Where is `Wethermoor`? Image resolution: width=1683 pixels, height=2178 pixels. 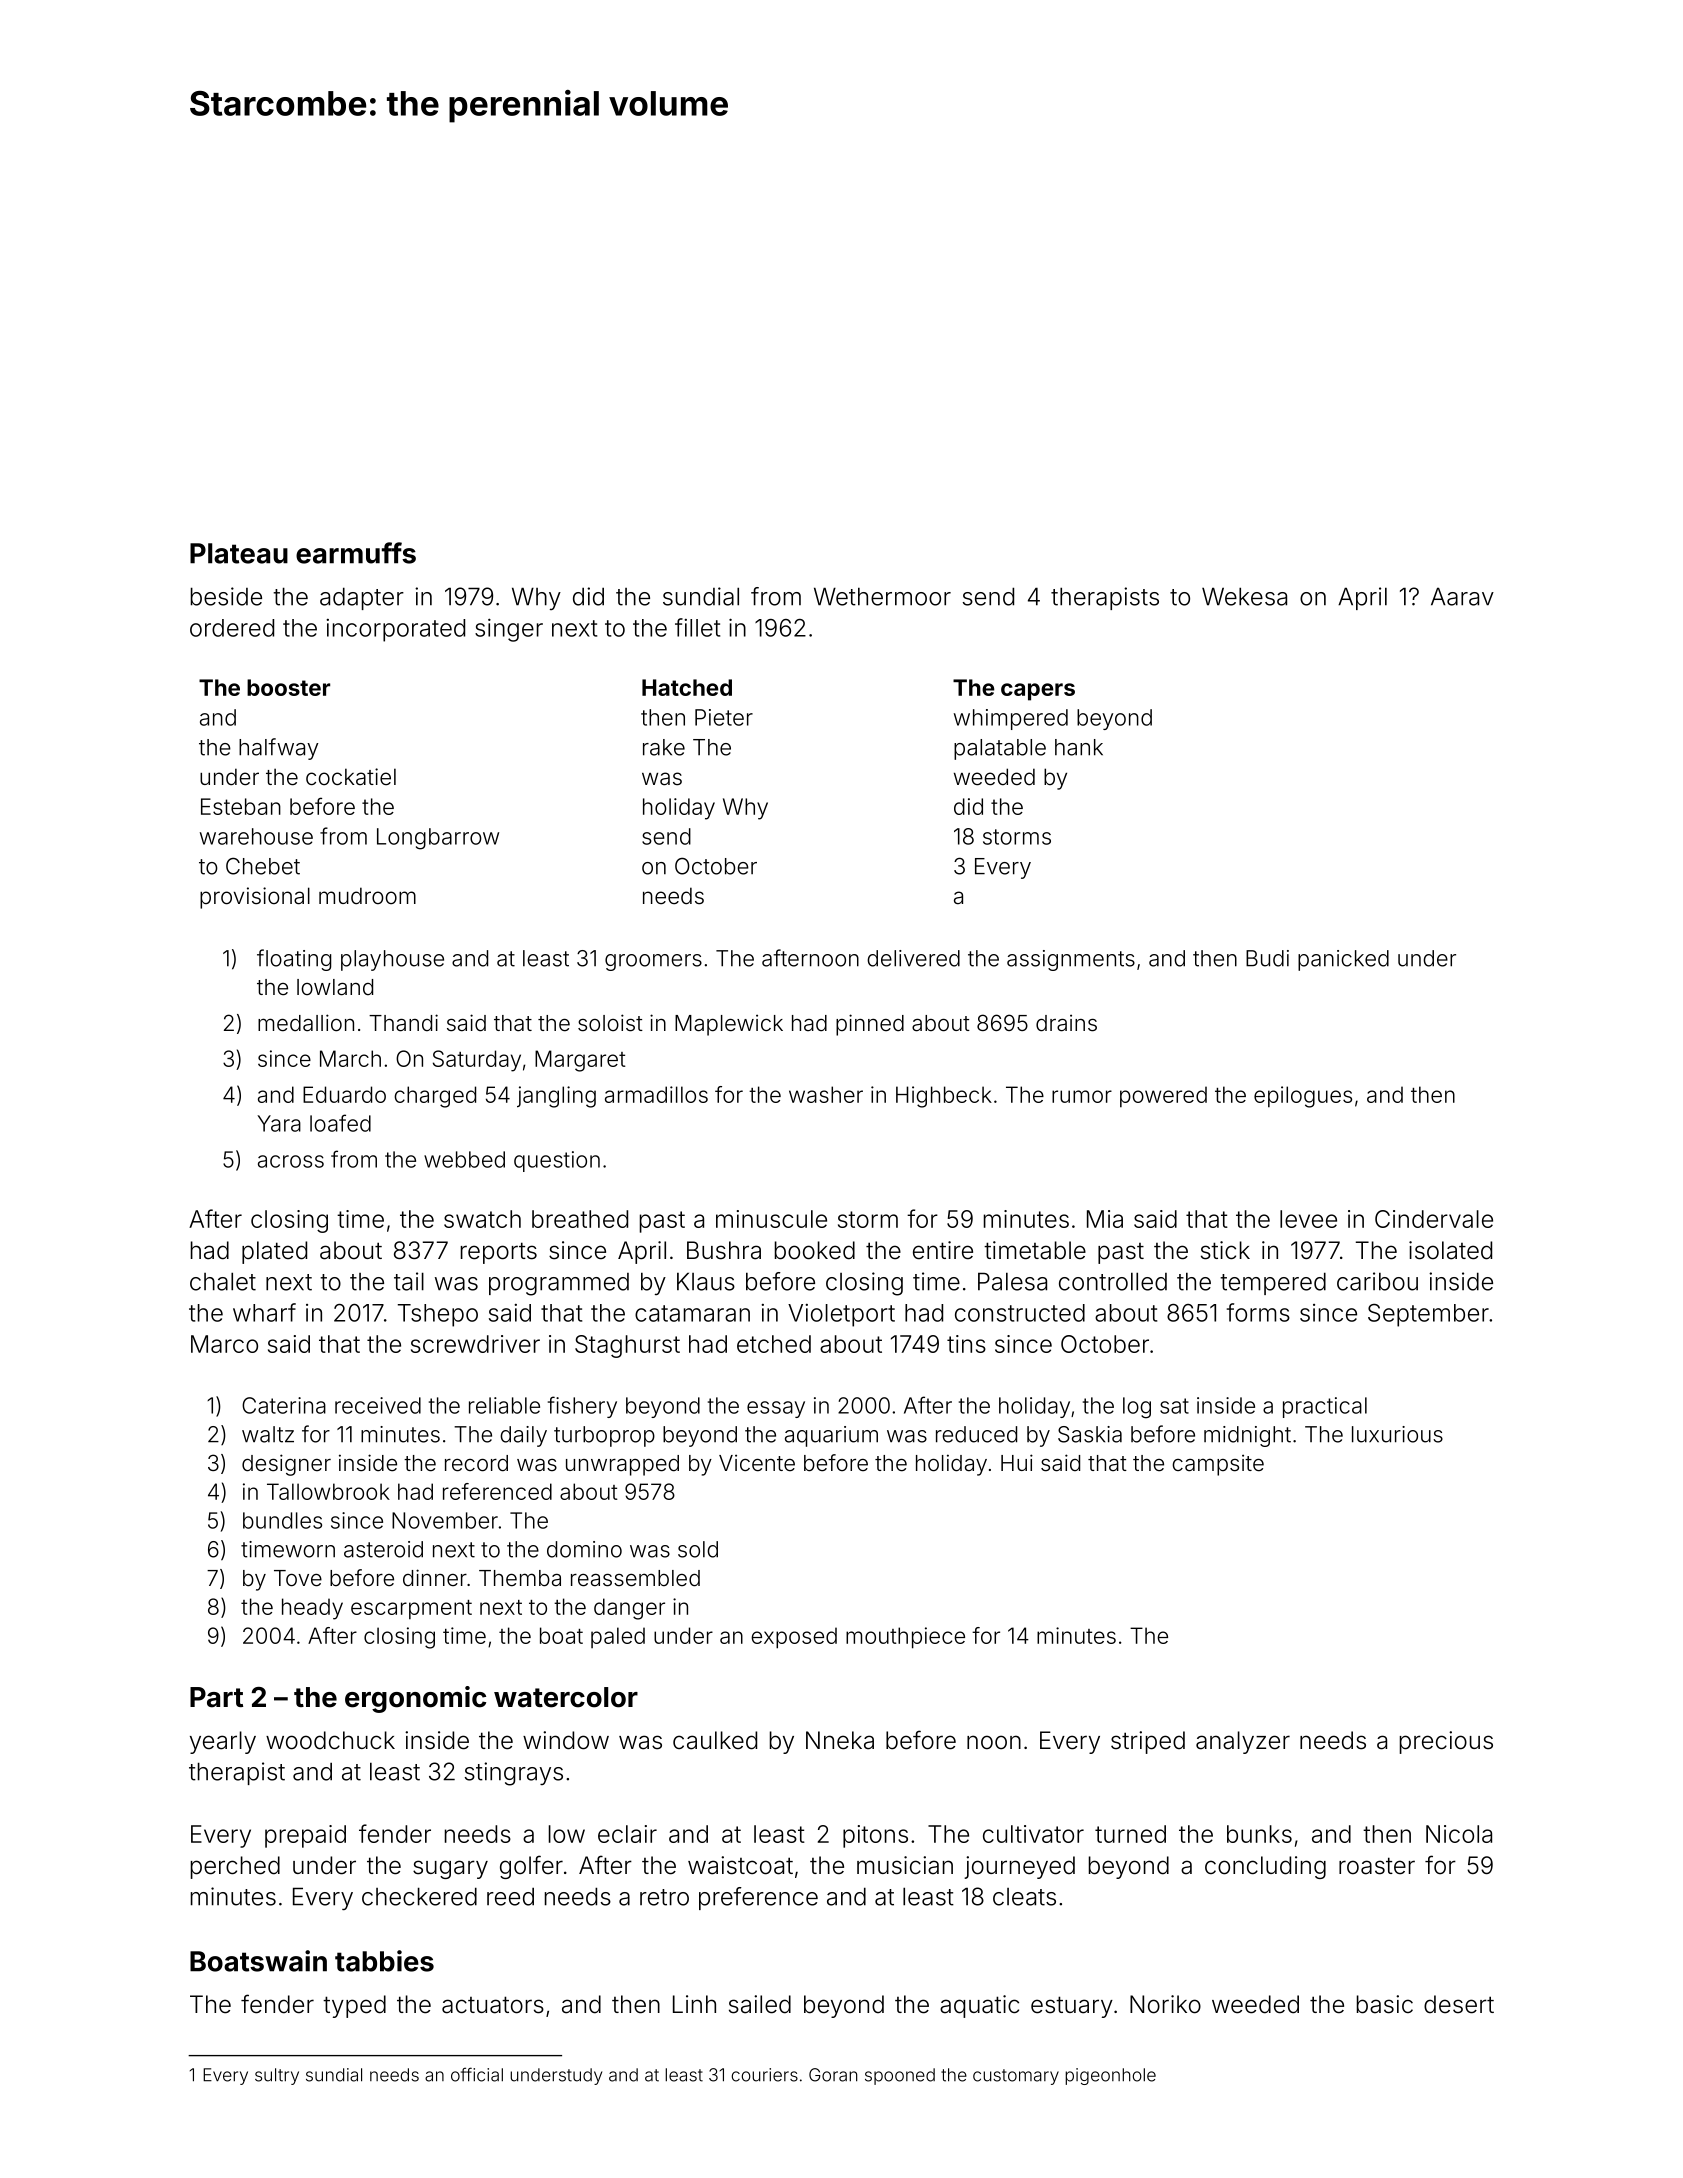 Wethermoor is located at coordinates (882, 596).
